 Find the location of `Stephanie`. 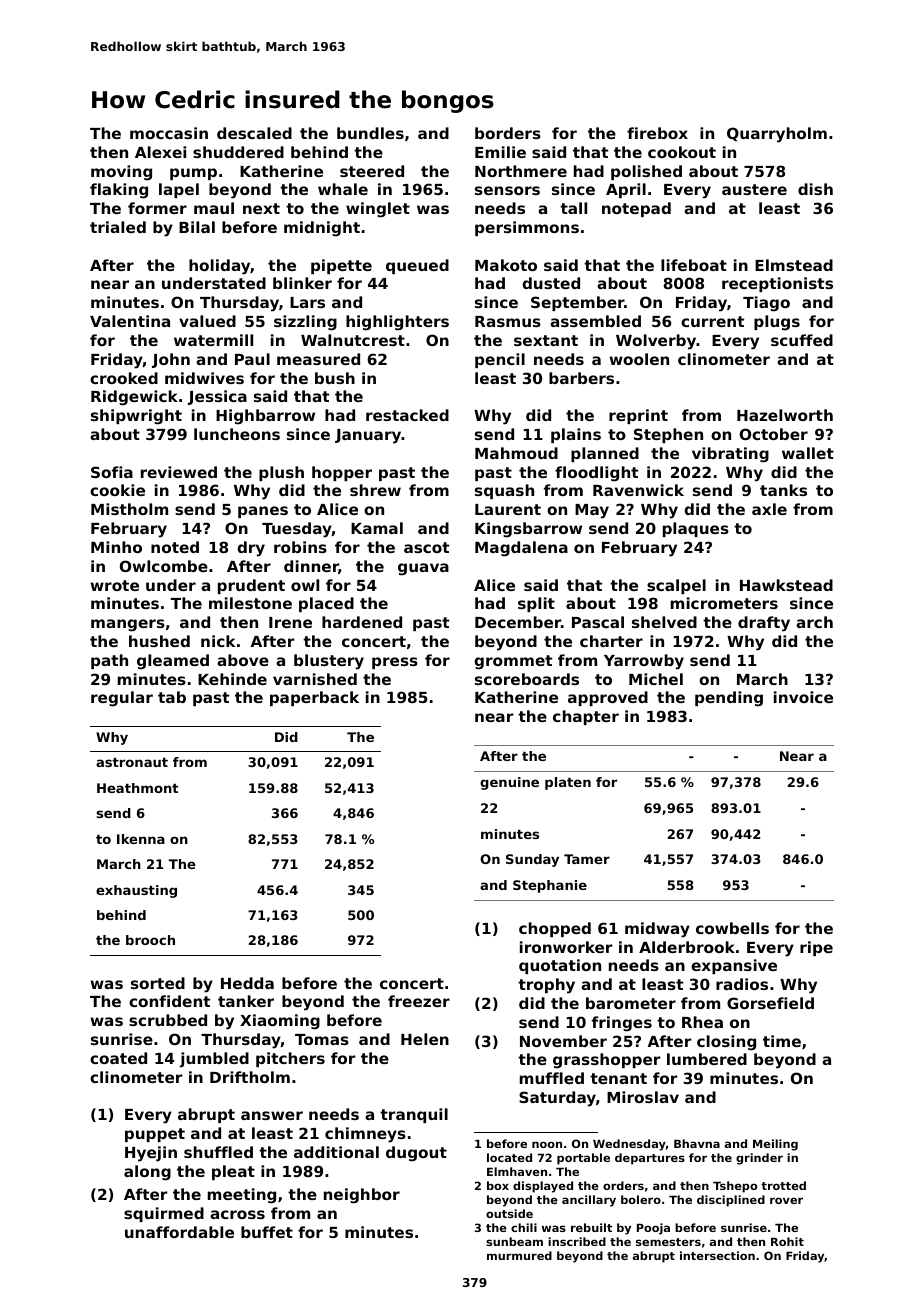

Stephanie is located at coordinates (550, 886).
